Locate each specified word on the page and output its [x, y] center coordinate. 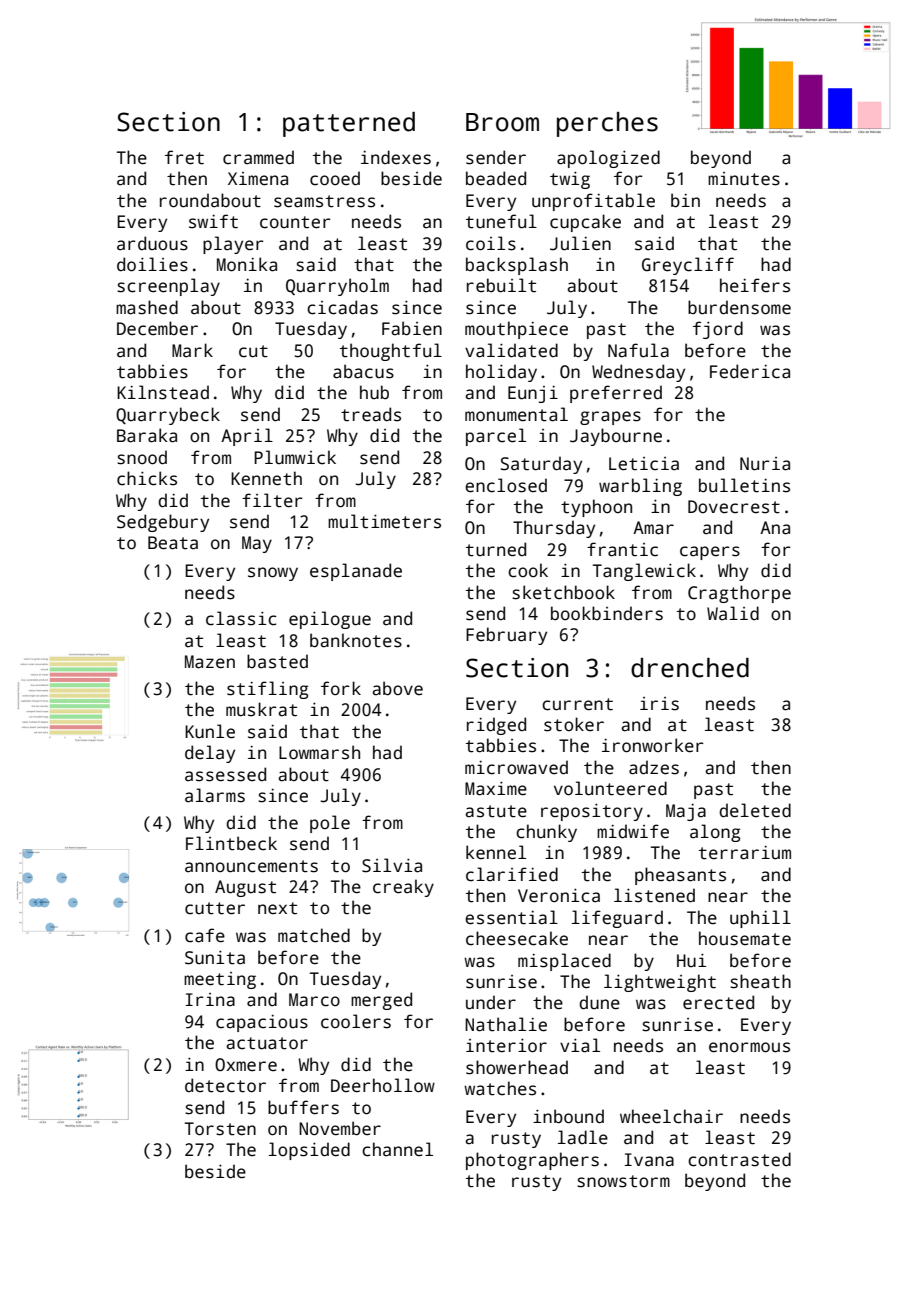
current [577, 704]
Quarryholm [337, 287]
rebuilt [501, 285]
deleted [755, 810]
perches [607, 124]
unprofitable [593, 202]
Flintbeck [231, 843]
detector [225, 1085]
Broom [502, 122]
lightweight [660, 983]
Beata [173, 543]
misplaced [564, 962]
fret [184, 157]
